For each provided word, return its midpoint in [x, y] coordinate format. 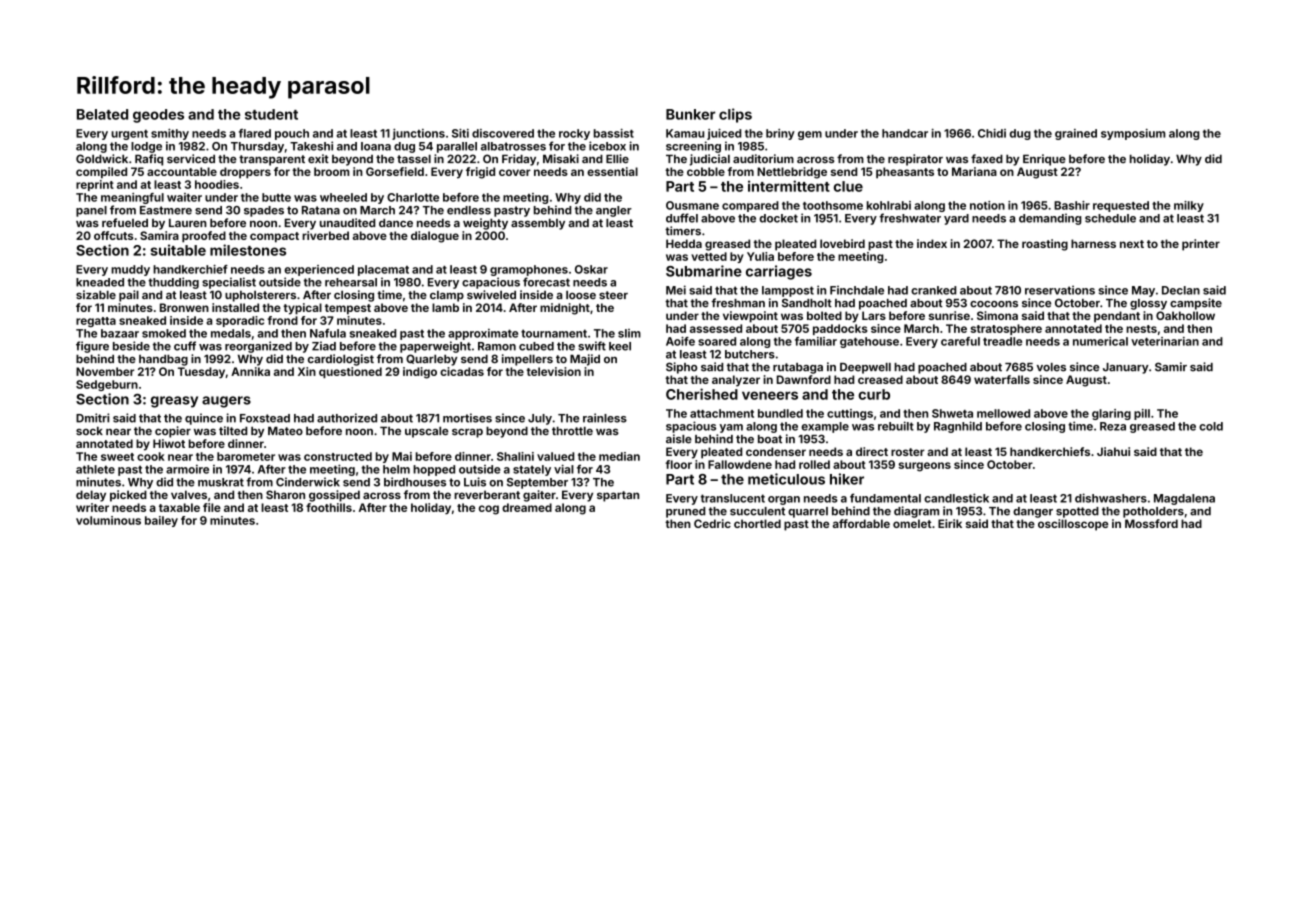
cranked [933, 290]
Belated [102, 114]
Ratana [321, 210]
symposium [1133, 134]
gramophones [529, 270]
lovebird [842, 243]
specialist [229, 283]
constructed [338, 456]
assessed [716, 328]
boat [770, 439]
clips [735, 115]
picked [128, 496]
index [932, 243]
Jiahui [1113, 451]
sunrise [949, 315]
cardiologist [341, 360]
